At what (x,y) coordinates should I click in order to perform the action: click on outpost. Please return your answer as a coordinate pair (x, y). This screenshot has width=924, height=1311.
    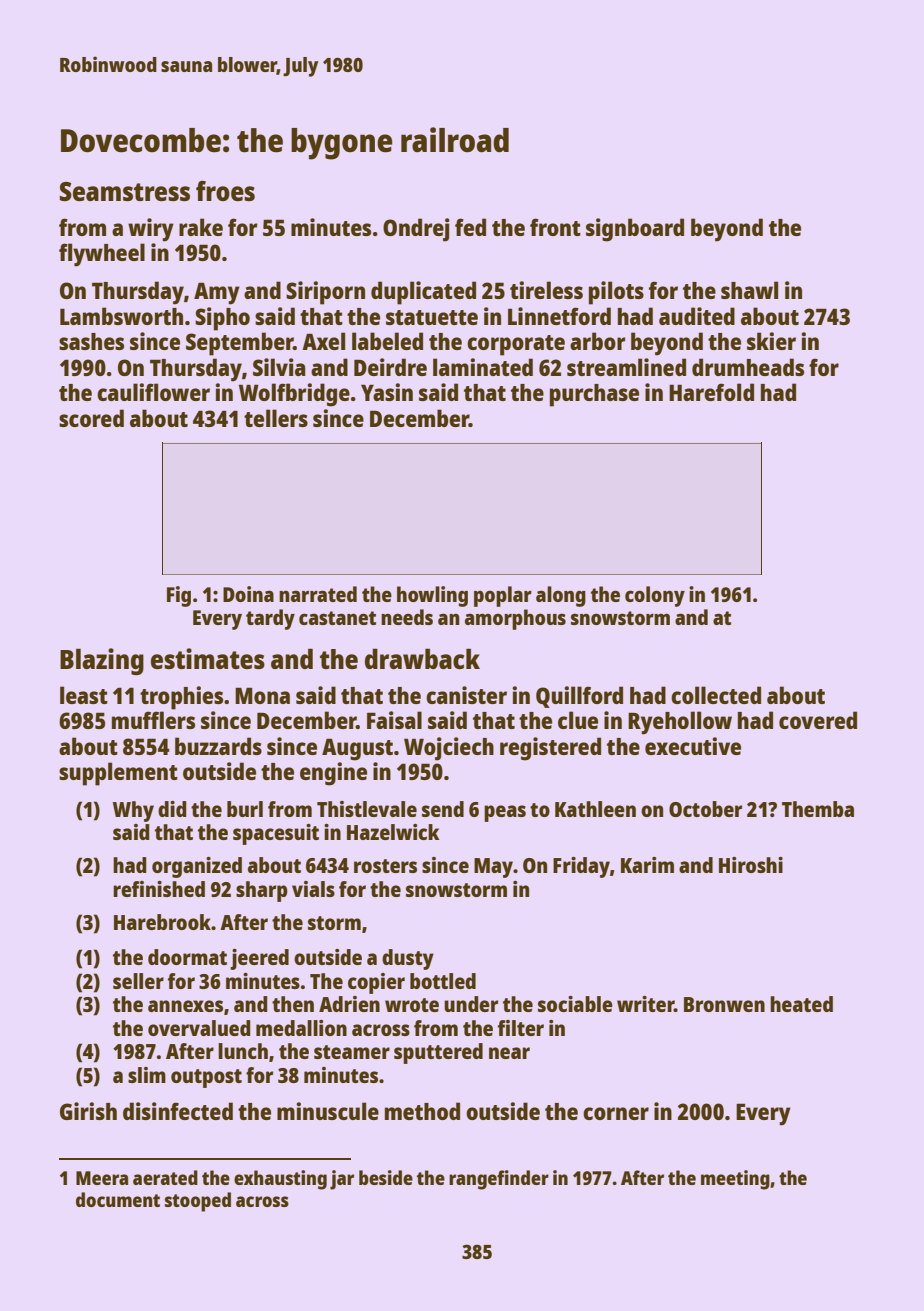
    Looking at the image, I should click on (206, 1078).
